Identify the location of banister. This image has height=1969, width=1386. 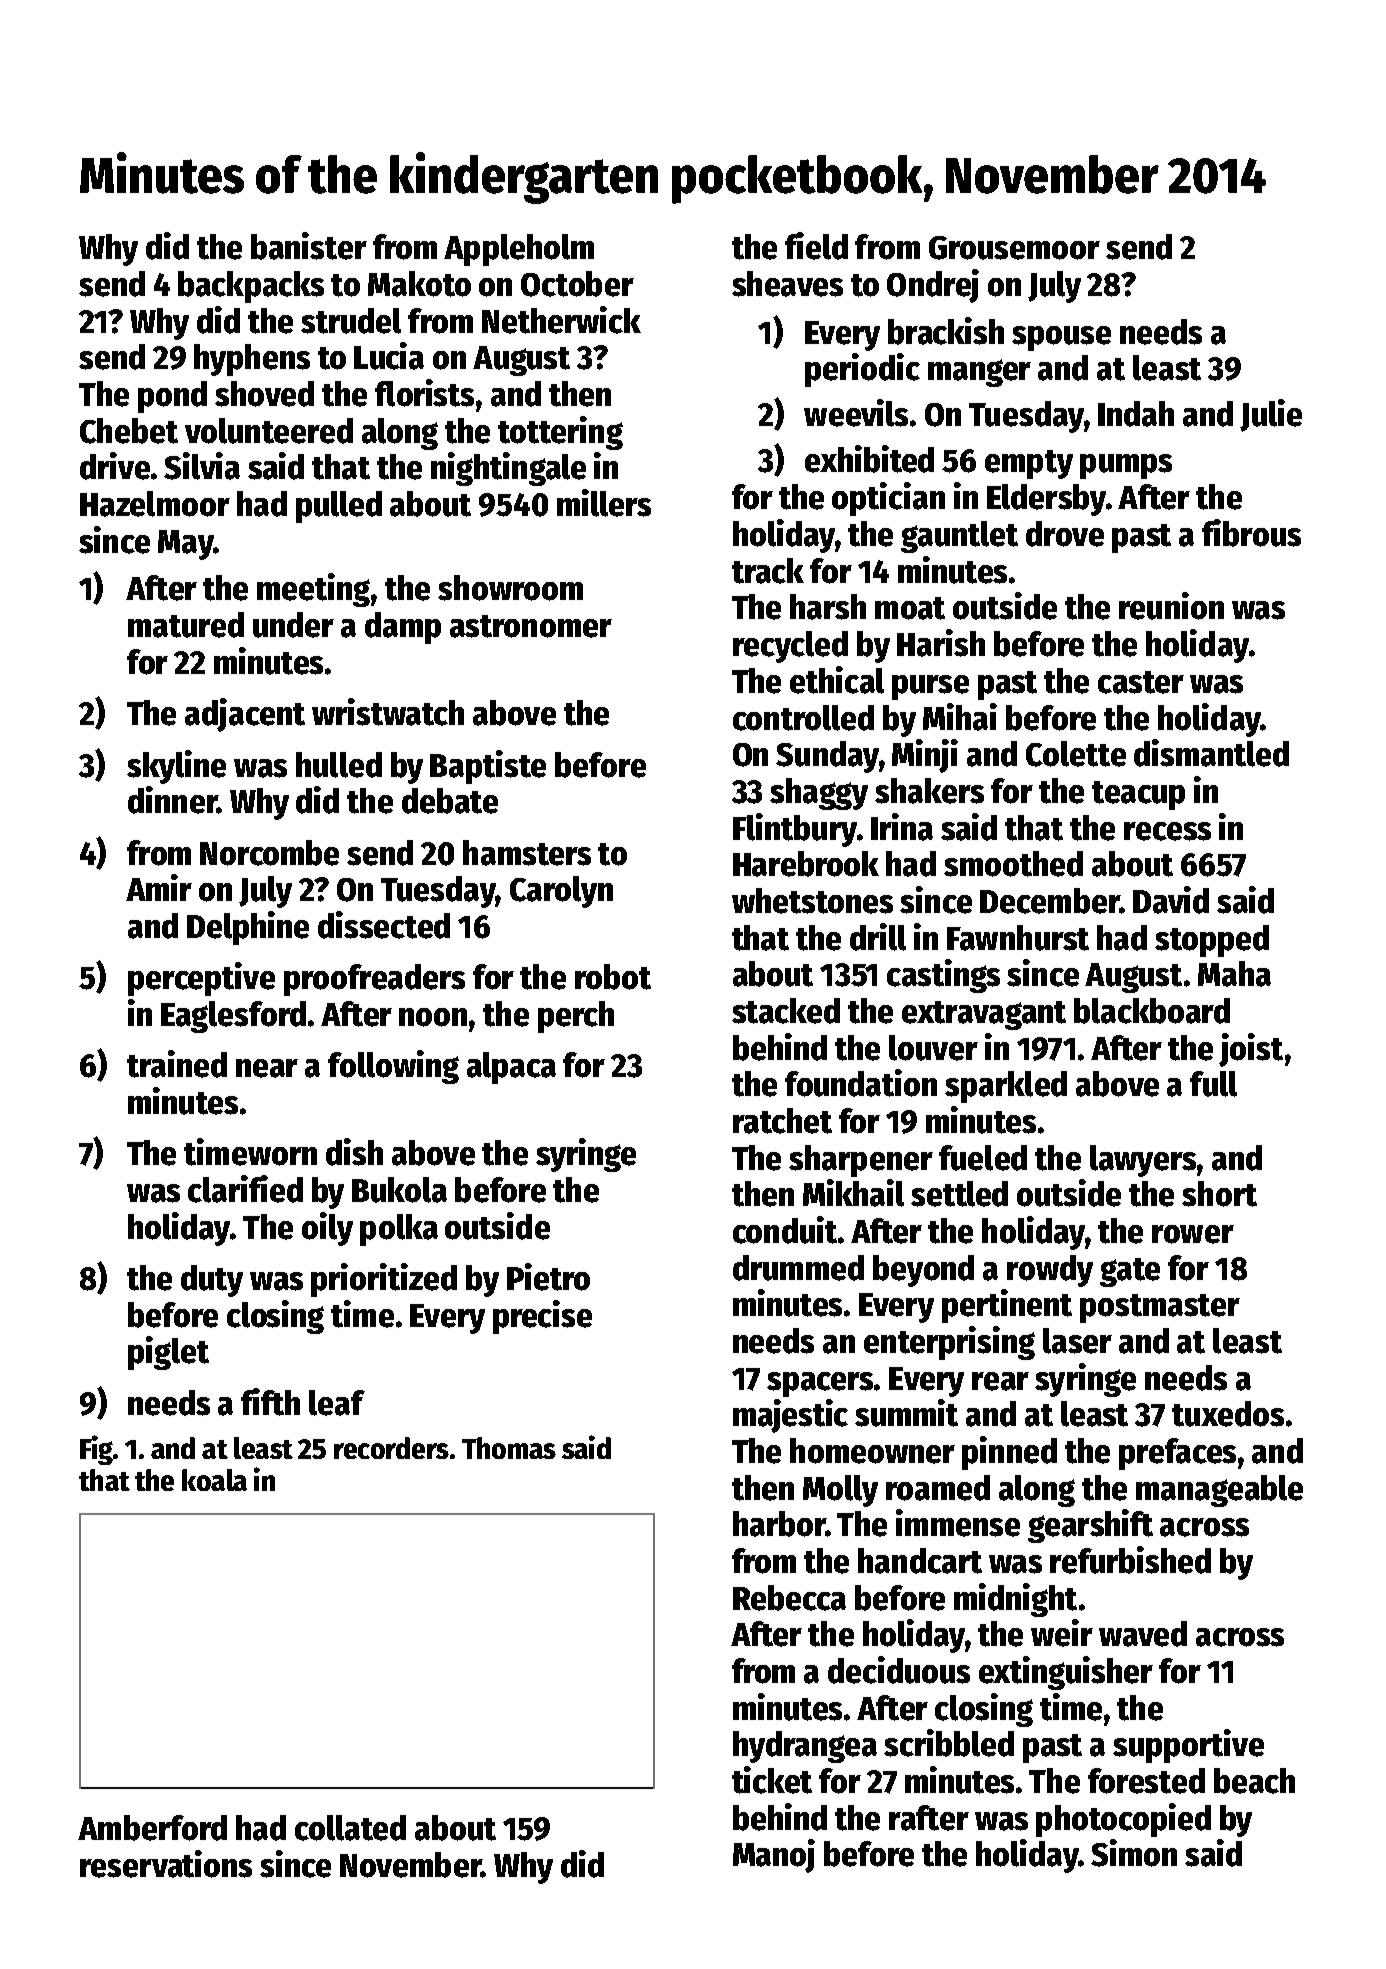
(309, 246).
